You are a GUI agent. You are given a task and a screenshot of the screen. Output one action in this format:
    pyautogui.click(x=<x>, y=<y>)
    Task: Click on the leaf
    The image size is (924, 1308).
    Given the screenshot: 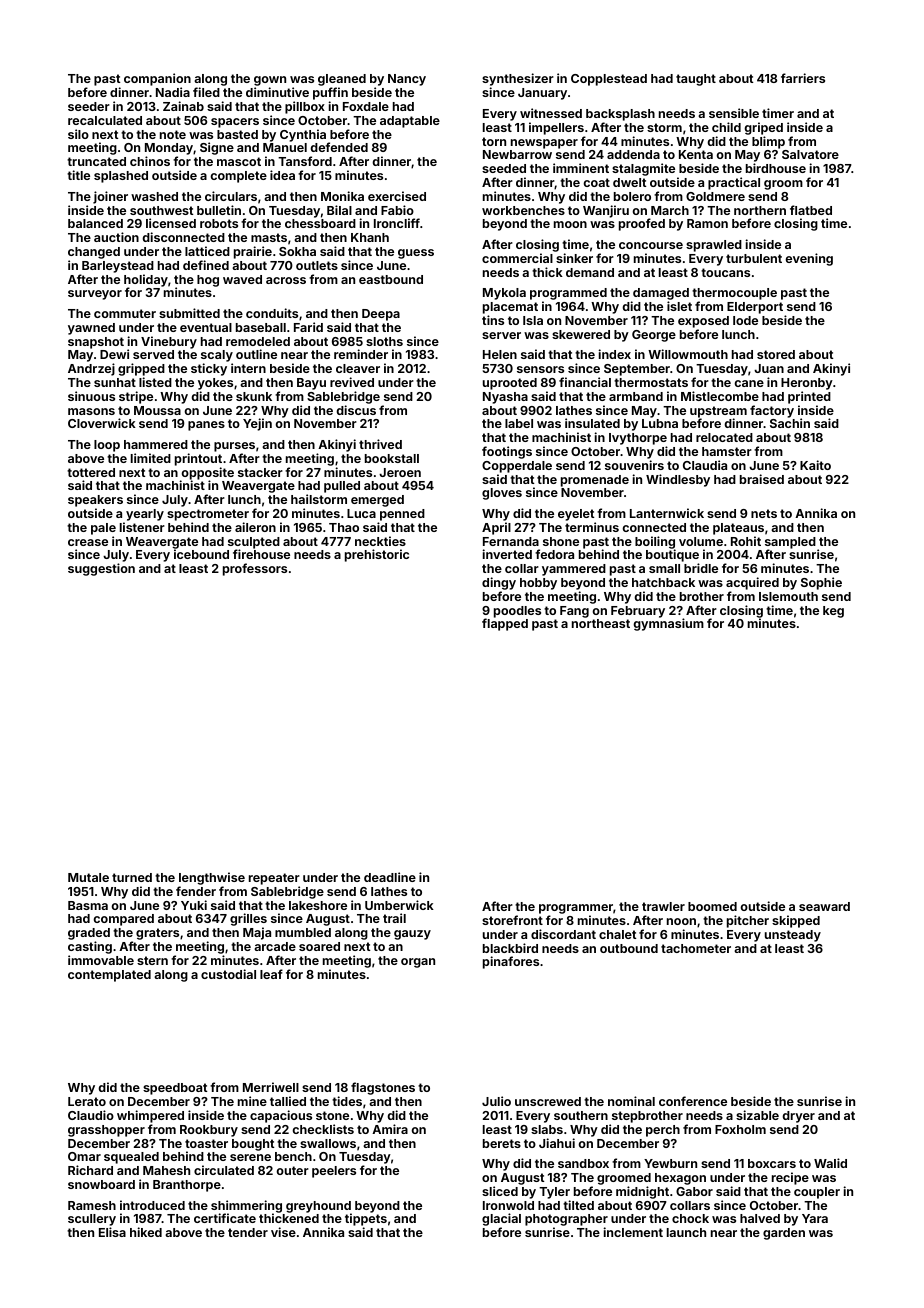 What is the action you would take?
    pyautogui.click(x=271, y=974)
